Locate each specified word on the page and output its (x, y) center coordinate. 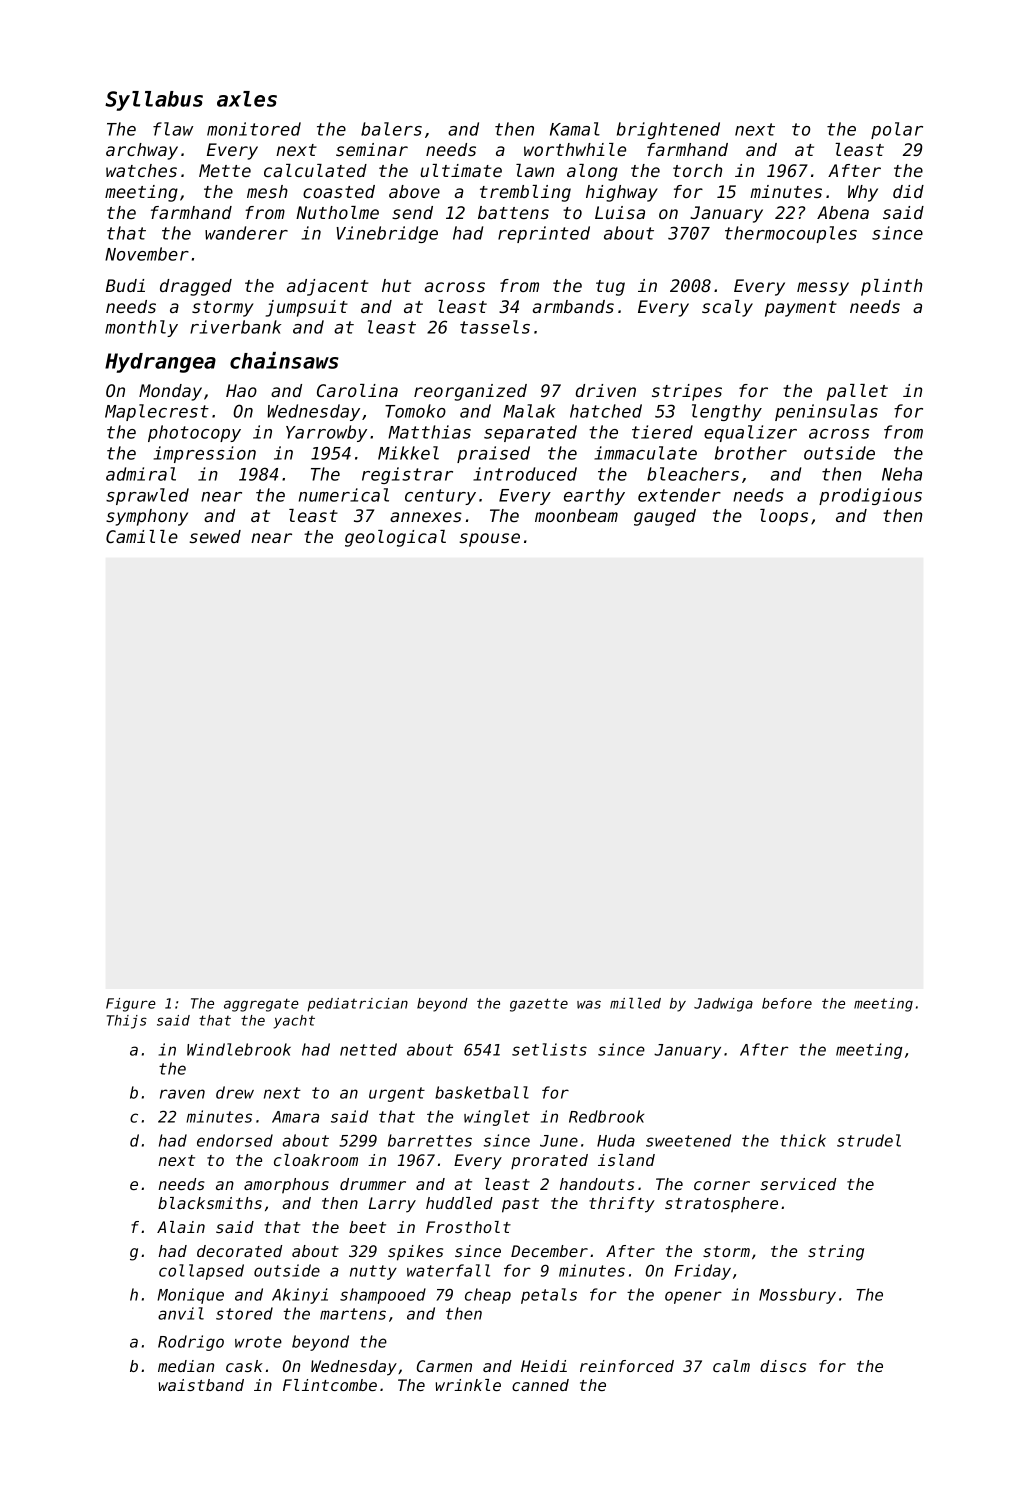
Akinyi (300, 1296)
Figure (131, 1005)
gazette (539, 1005)
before (787, 1003)
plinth (891, 287)
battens (513, 212)
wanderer (246, 233)
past (520, 1205)
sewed (215, 536)
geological (395, 538)
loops (784, 517)
